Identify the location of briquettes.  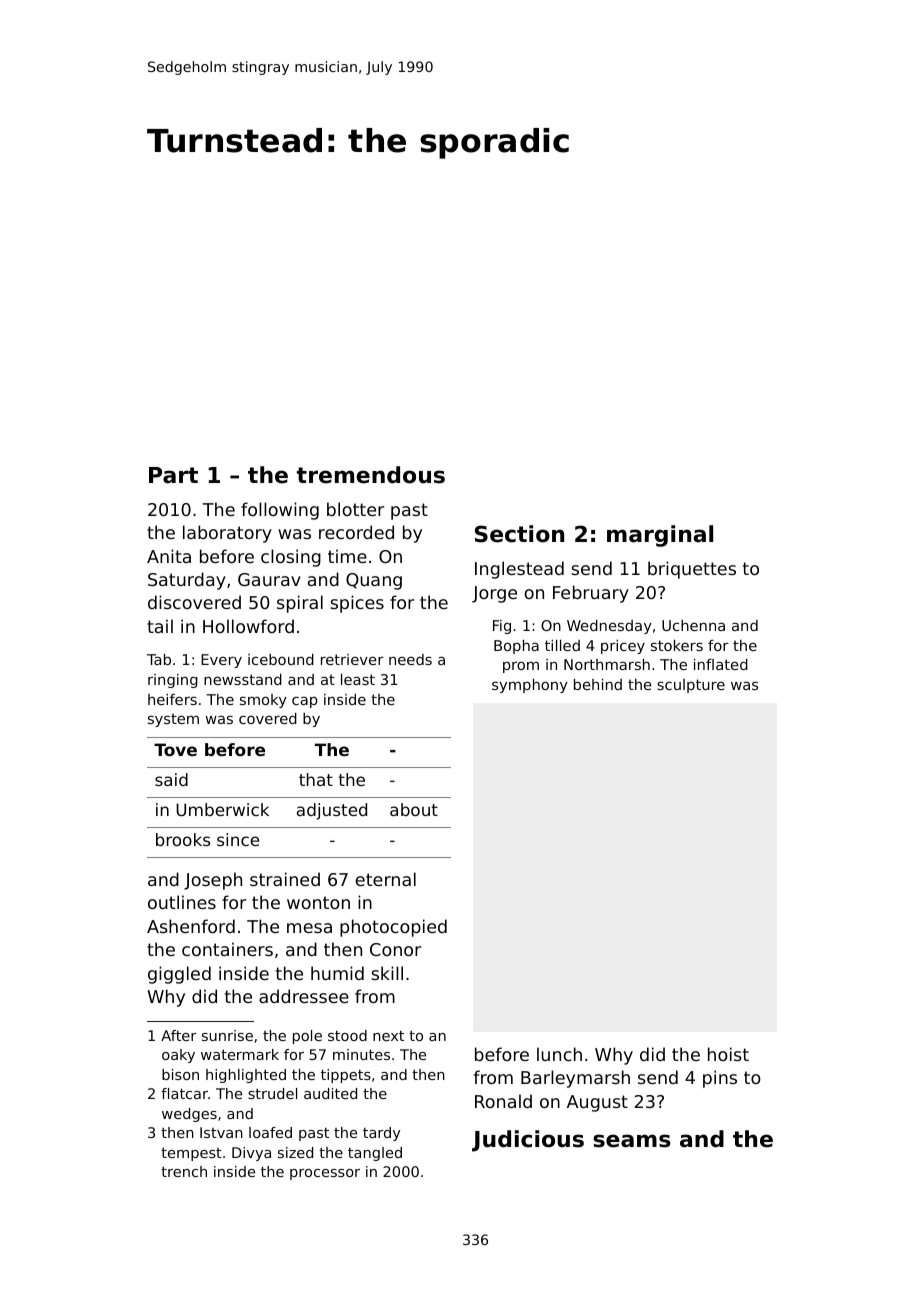
(692, 570).
